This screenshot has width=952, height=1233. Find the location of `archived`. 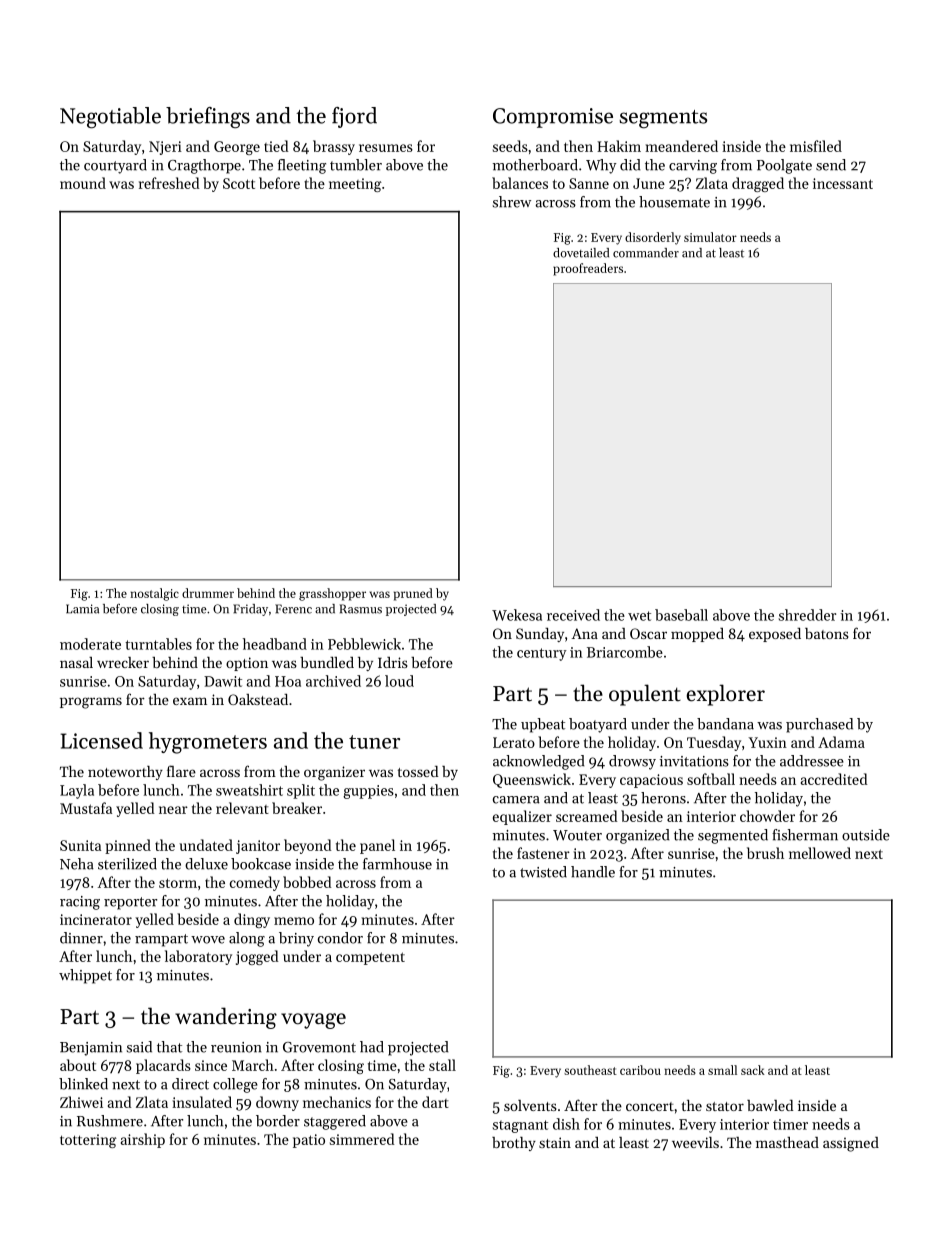

archived is located at coordinates (333, 681).
